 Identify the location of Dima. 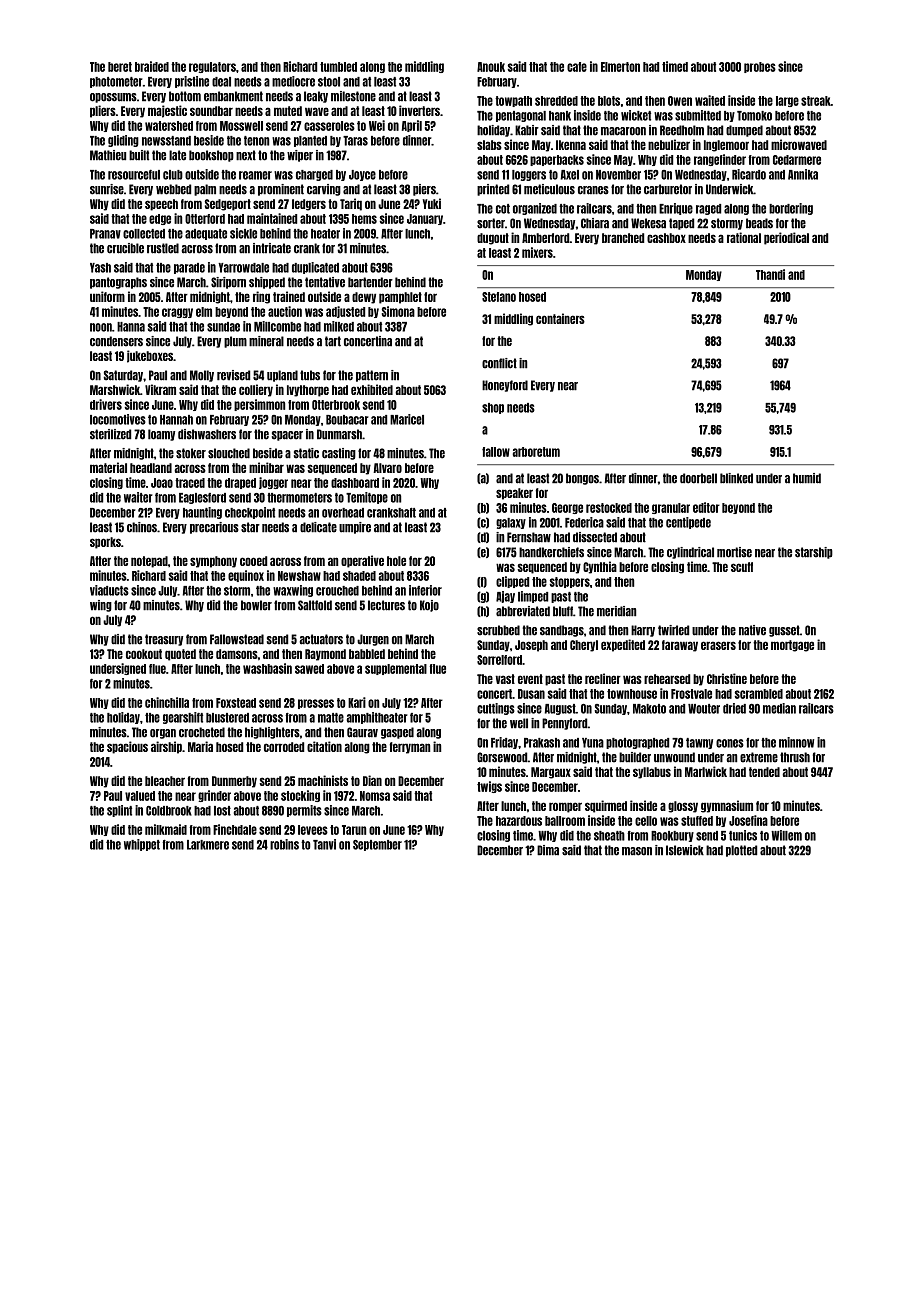
(548, 850).
